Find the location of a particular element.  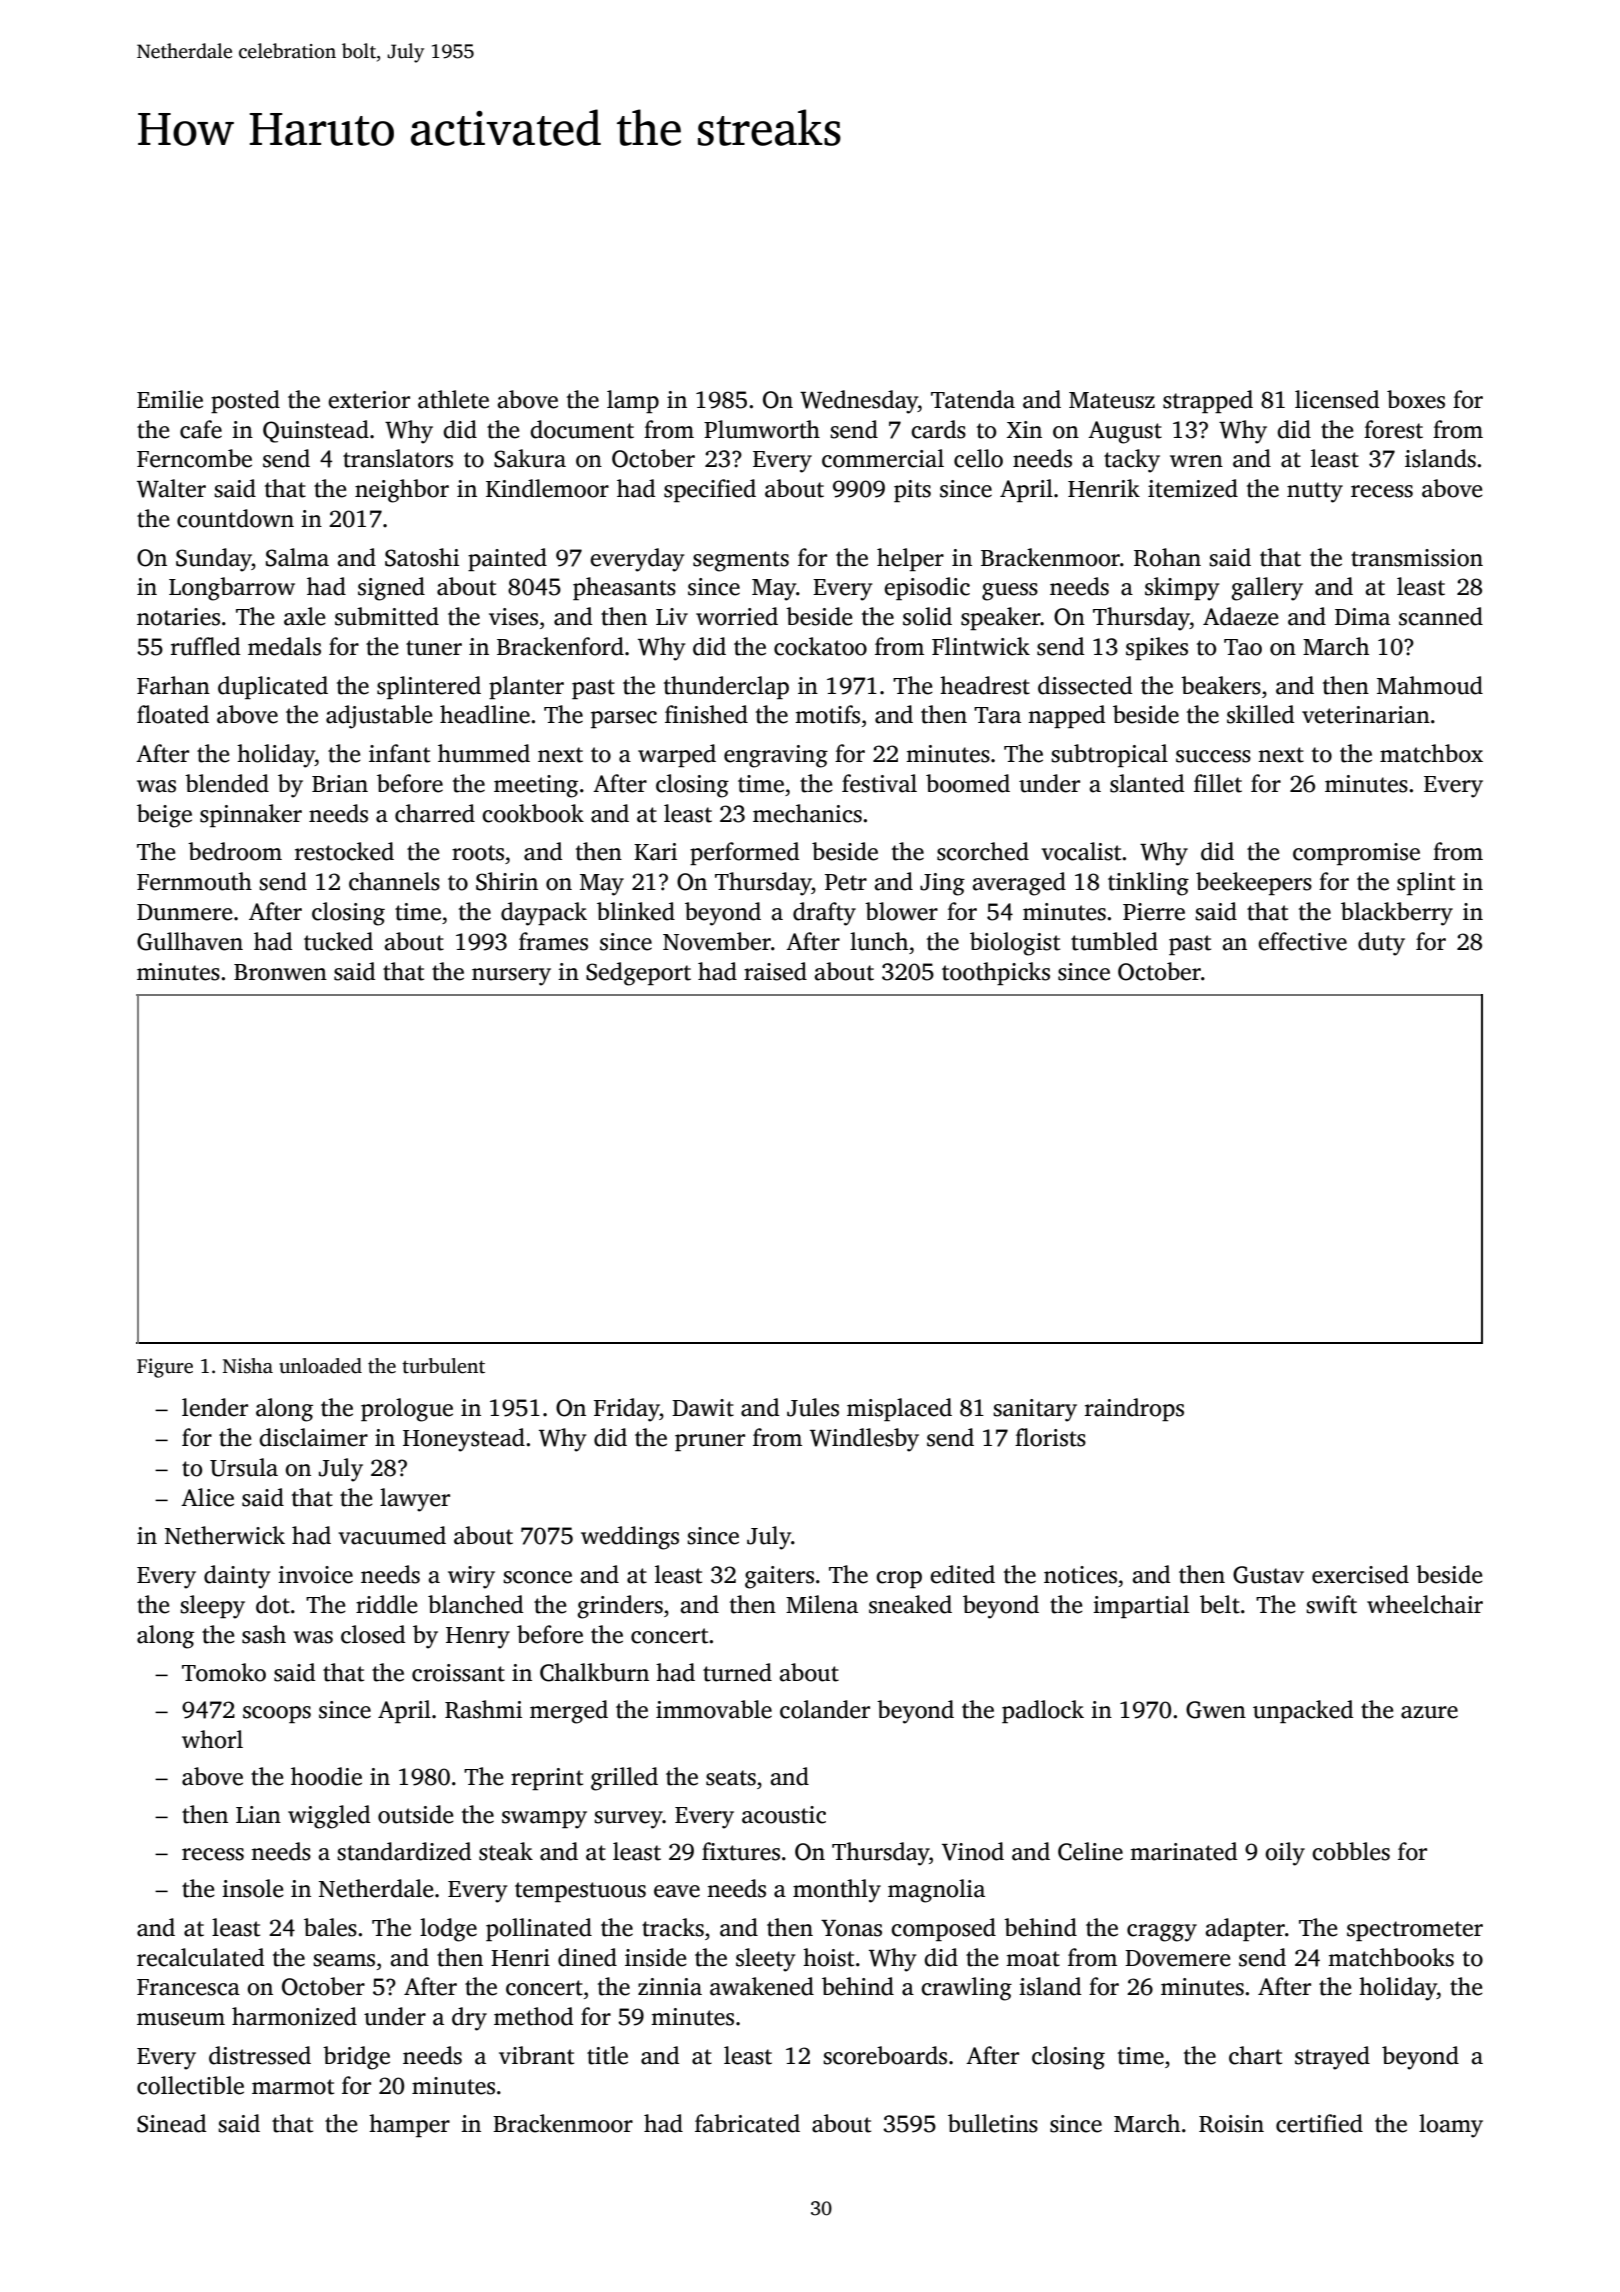

collectible is located at coordinates (190, 2085).
